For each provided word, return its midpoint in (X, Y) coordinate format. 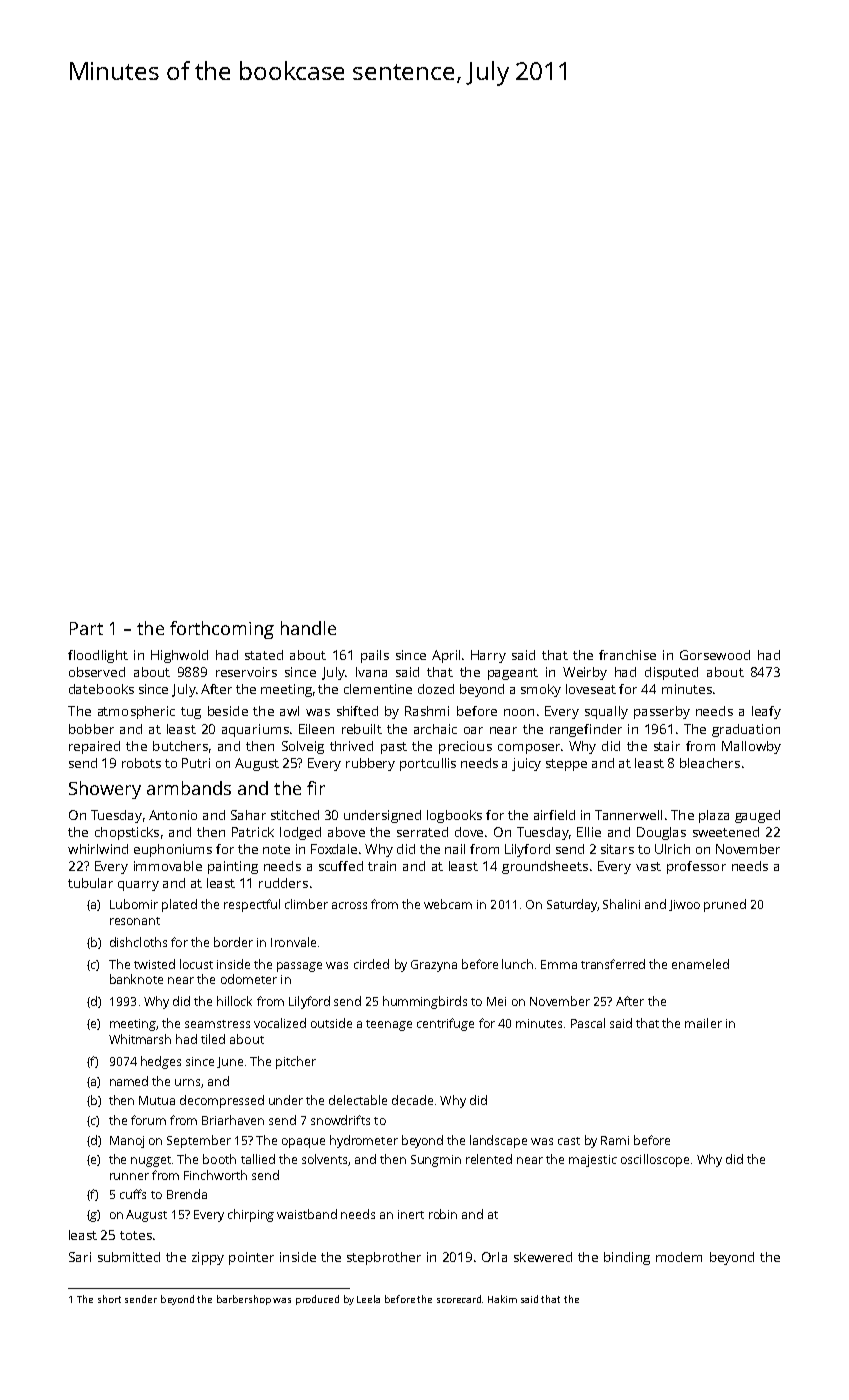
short (109, 1299)
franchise (627, 655)
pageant (513, 674)
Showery (105, 790)
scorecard (459, 1299)
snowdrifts (340, 1120)
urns (187, 1082)
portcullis (428, 764)
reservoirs (246, 672)
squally (606, 712)
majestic (593, 1161)
